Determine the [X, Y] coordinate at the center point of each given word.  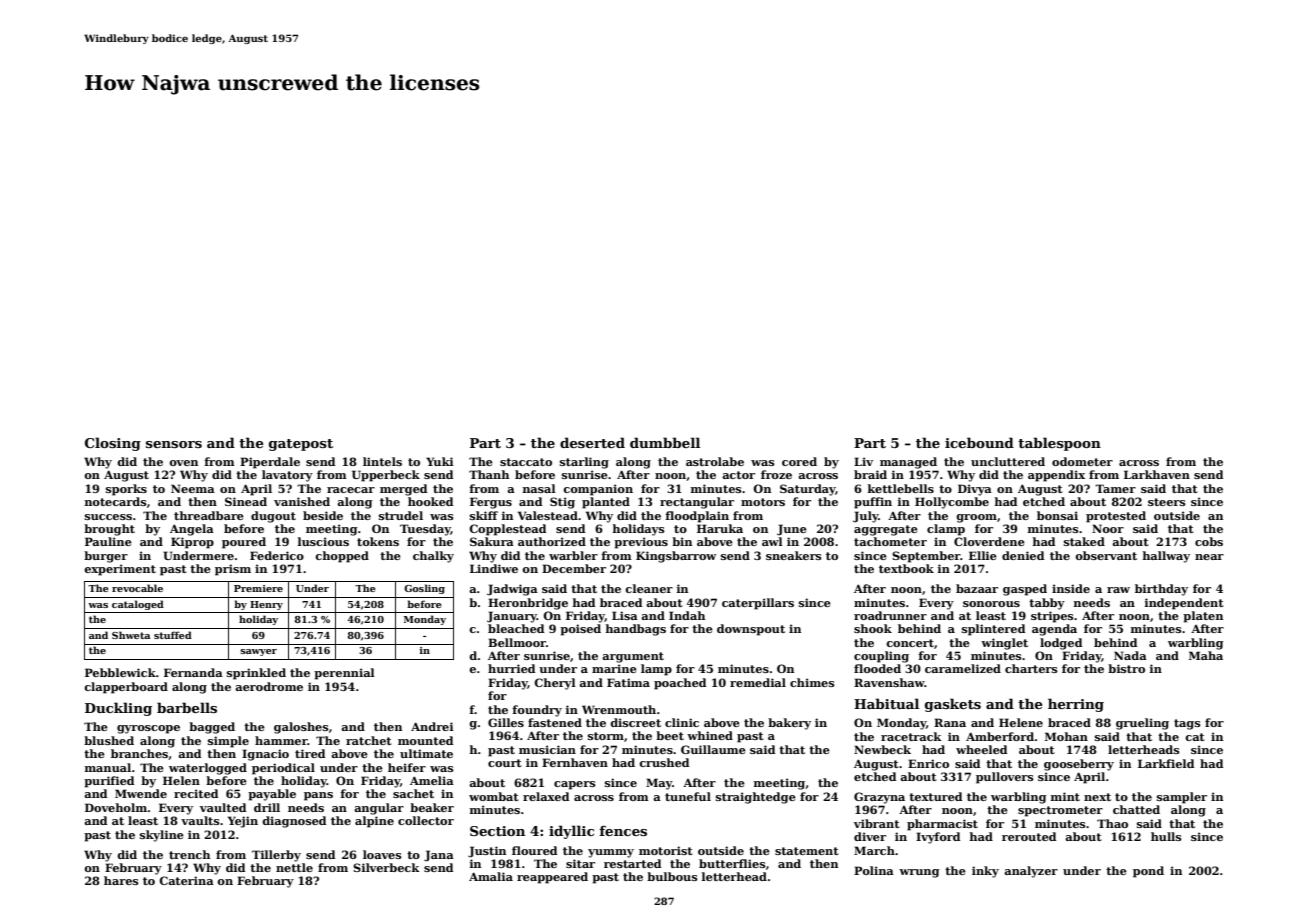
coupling [881, 657]
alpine [374, 822]
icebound [979, 442]
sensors [174, 444]
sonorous [991, 604]
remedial [758, 682]
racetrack [911, 736]
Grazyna [879, 798]
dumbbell [665, 442]
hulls [1166, 836]
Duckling [118, 709]
